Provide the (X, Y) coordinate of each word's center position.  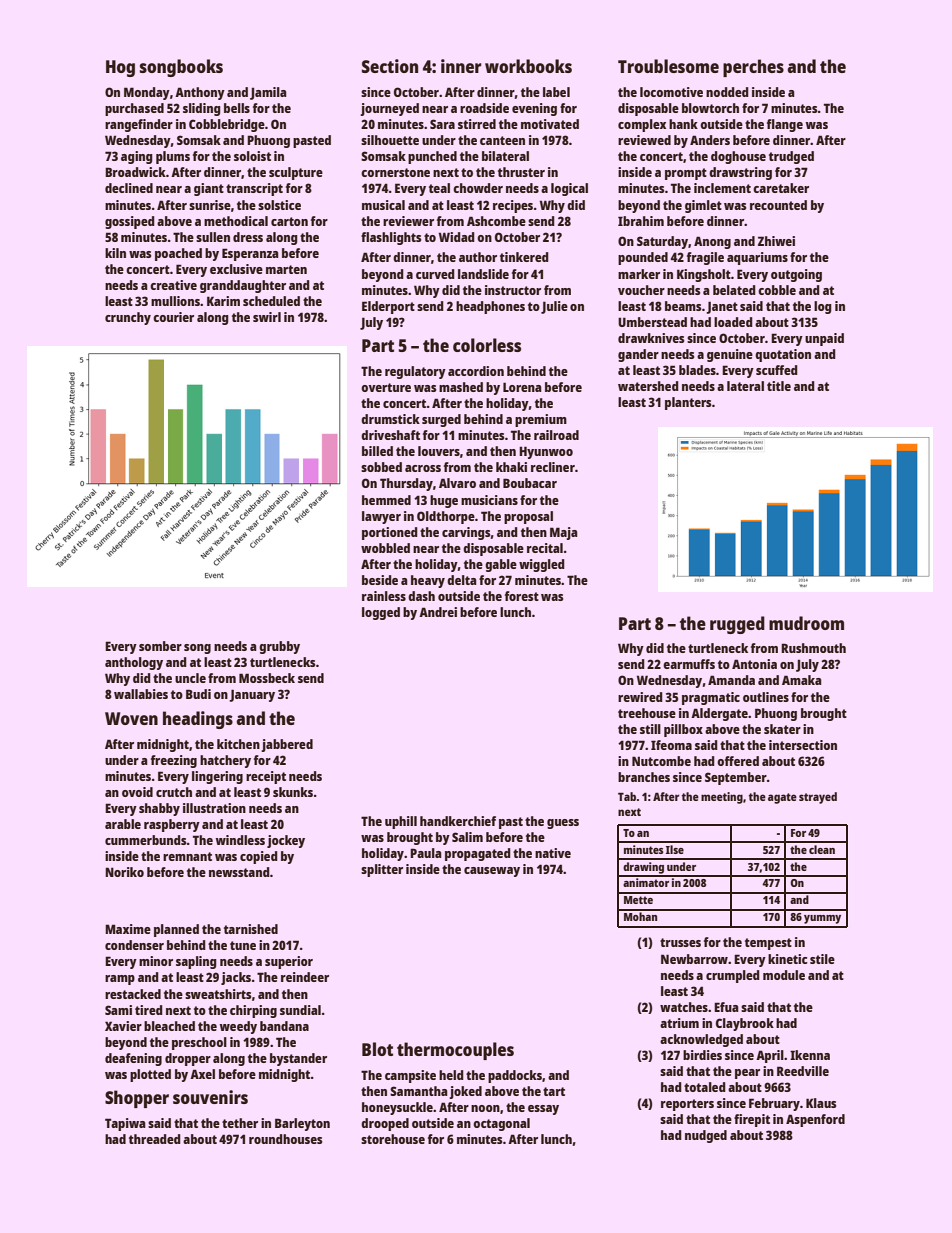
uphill (401, 822)
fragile (705, 258)
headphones (490, 307)
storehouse (393, 1139)
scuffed (777, 370)
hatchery (225, 761)
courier (173, 317)
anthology (134, 663)
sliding (202, 109)
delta (461, 580)
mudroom (806, 623)
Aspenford (815, 1120)
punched (432, 157)
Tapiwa (125, 1124)
